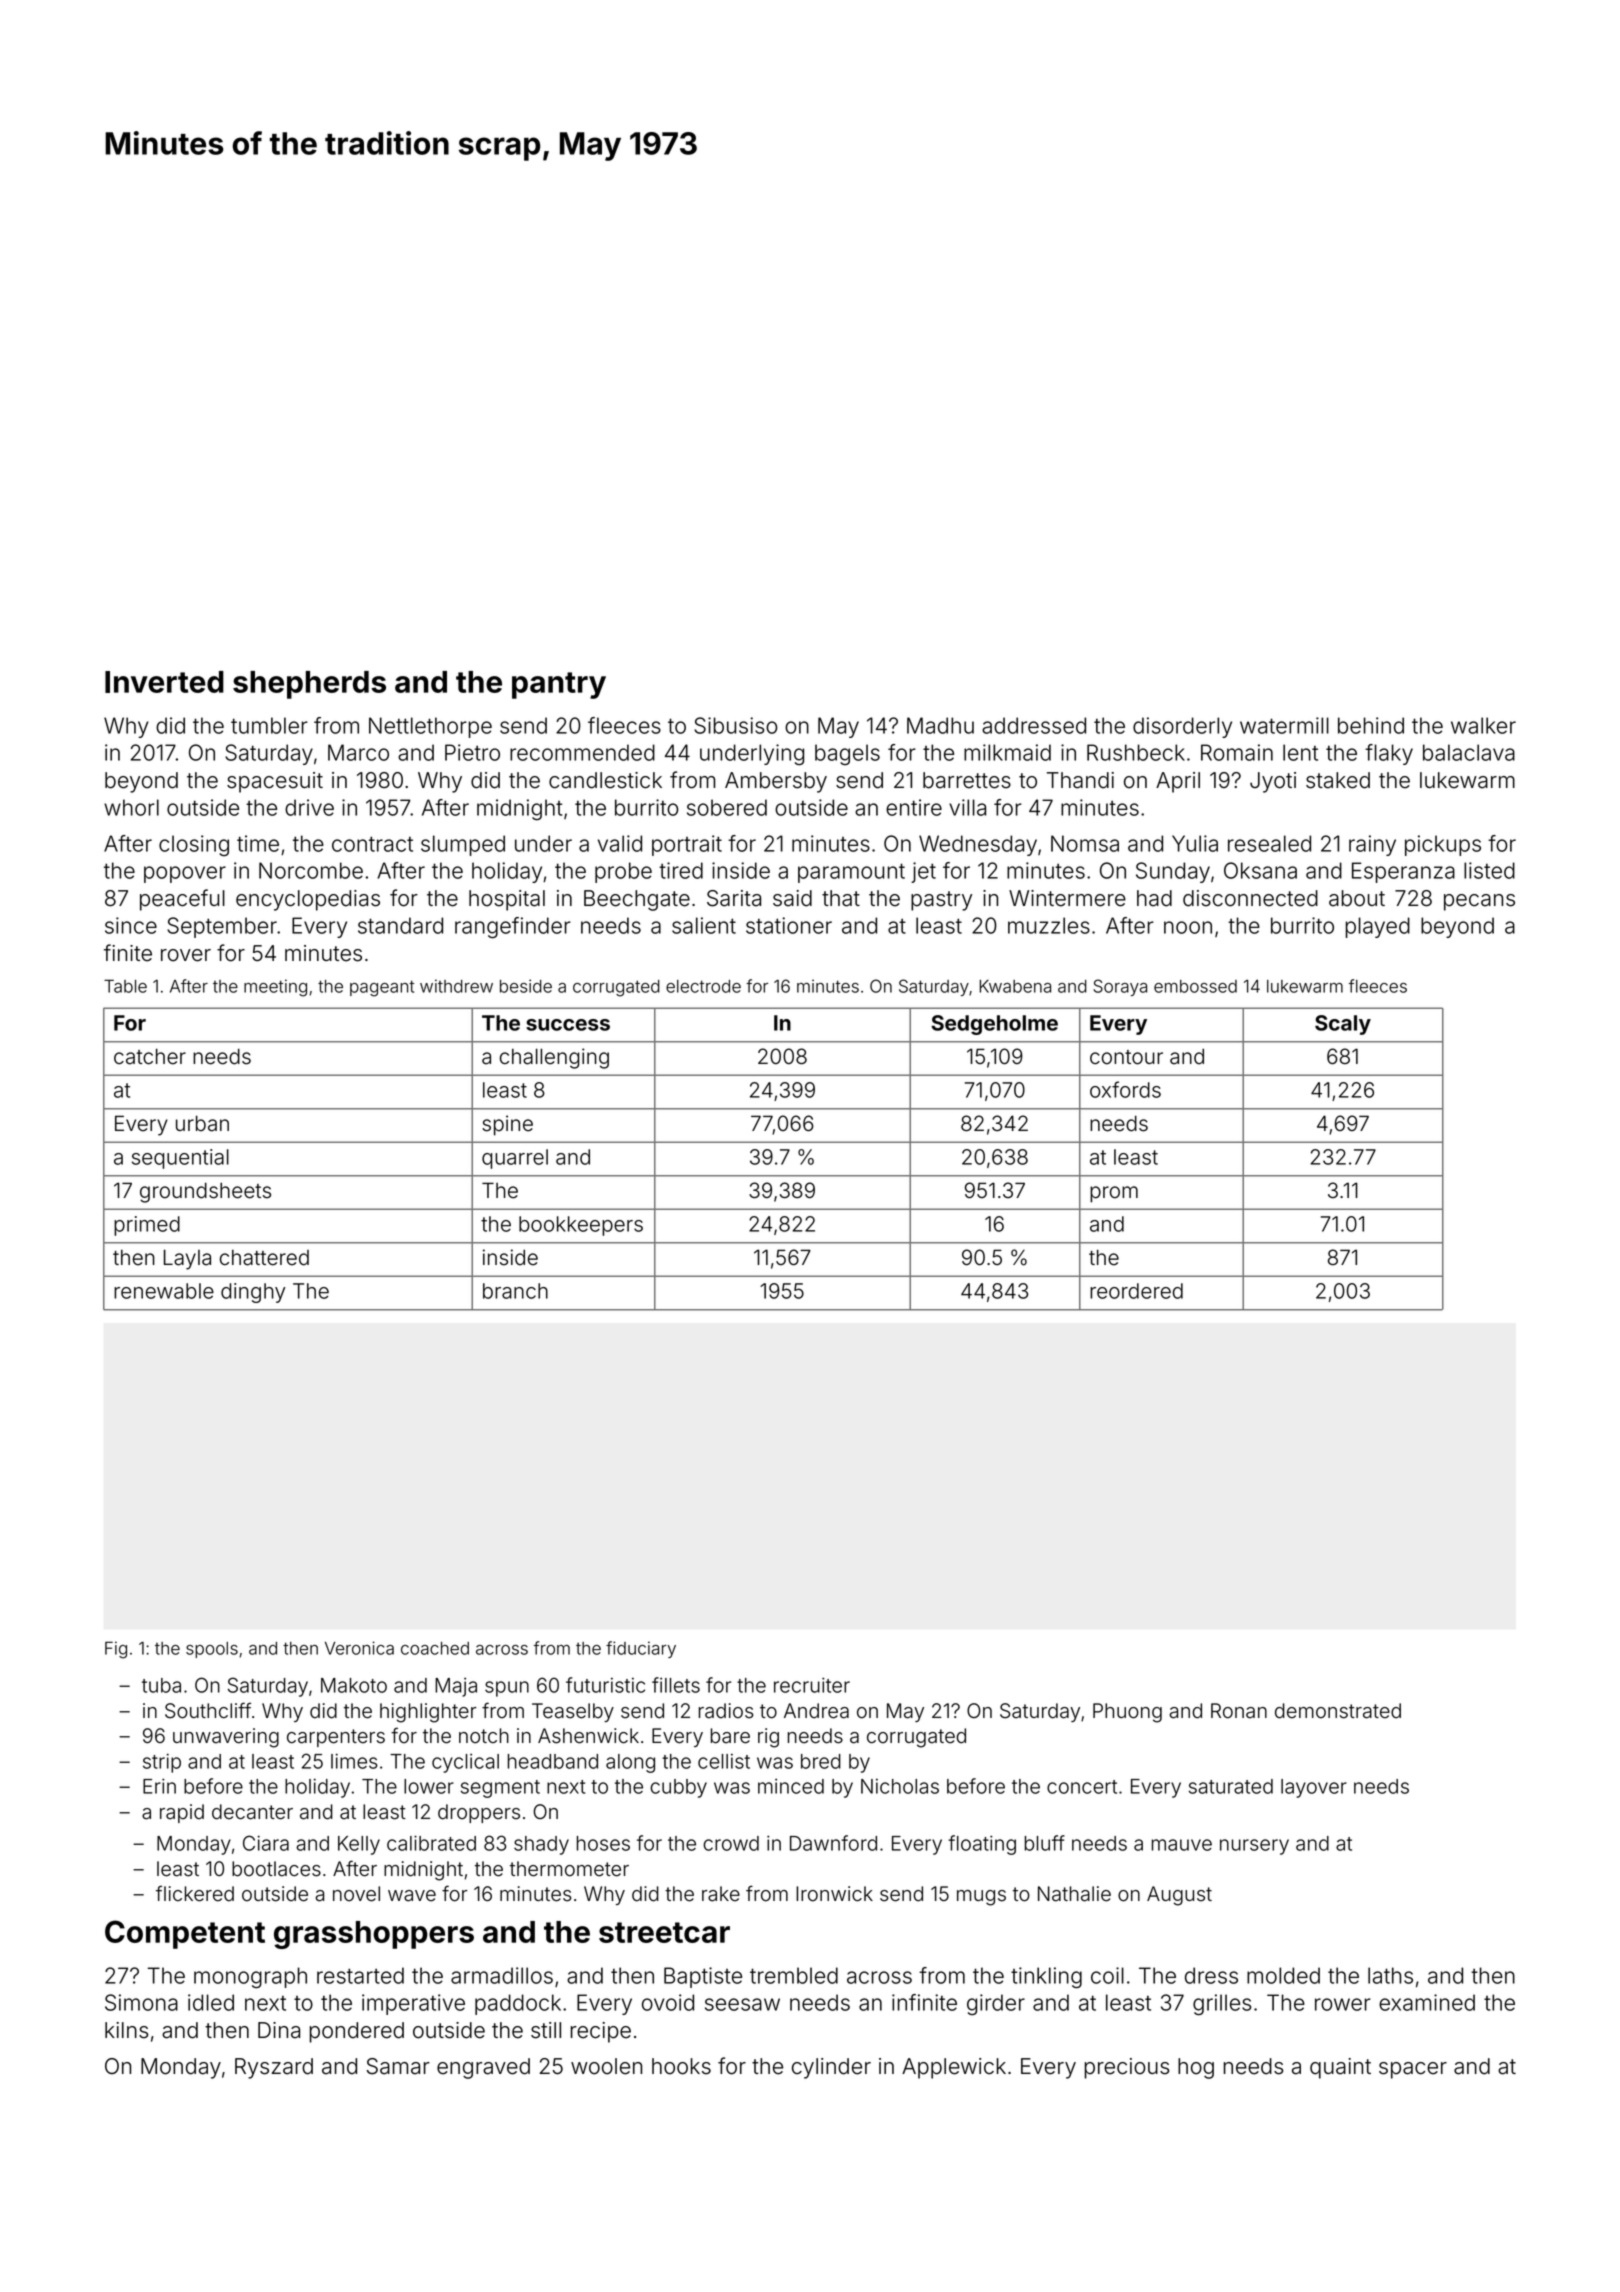 The width and height of the image is (1620, 2292). I want to click on disconnected, so click(1250, 898).
